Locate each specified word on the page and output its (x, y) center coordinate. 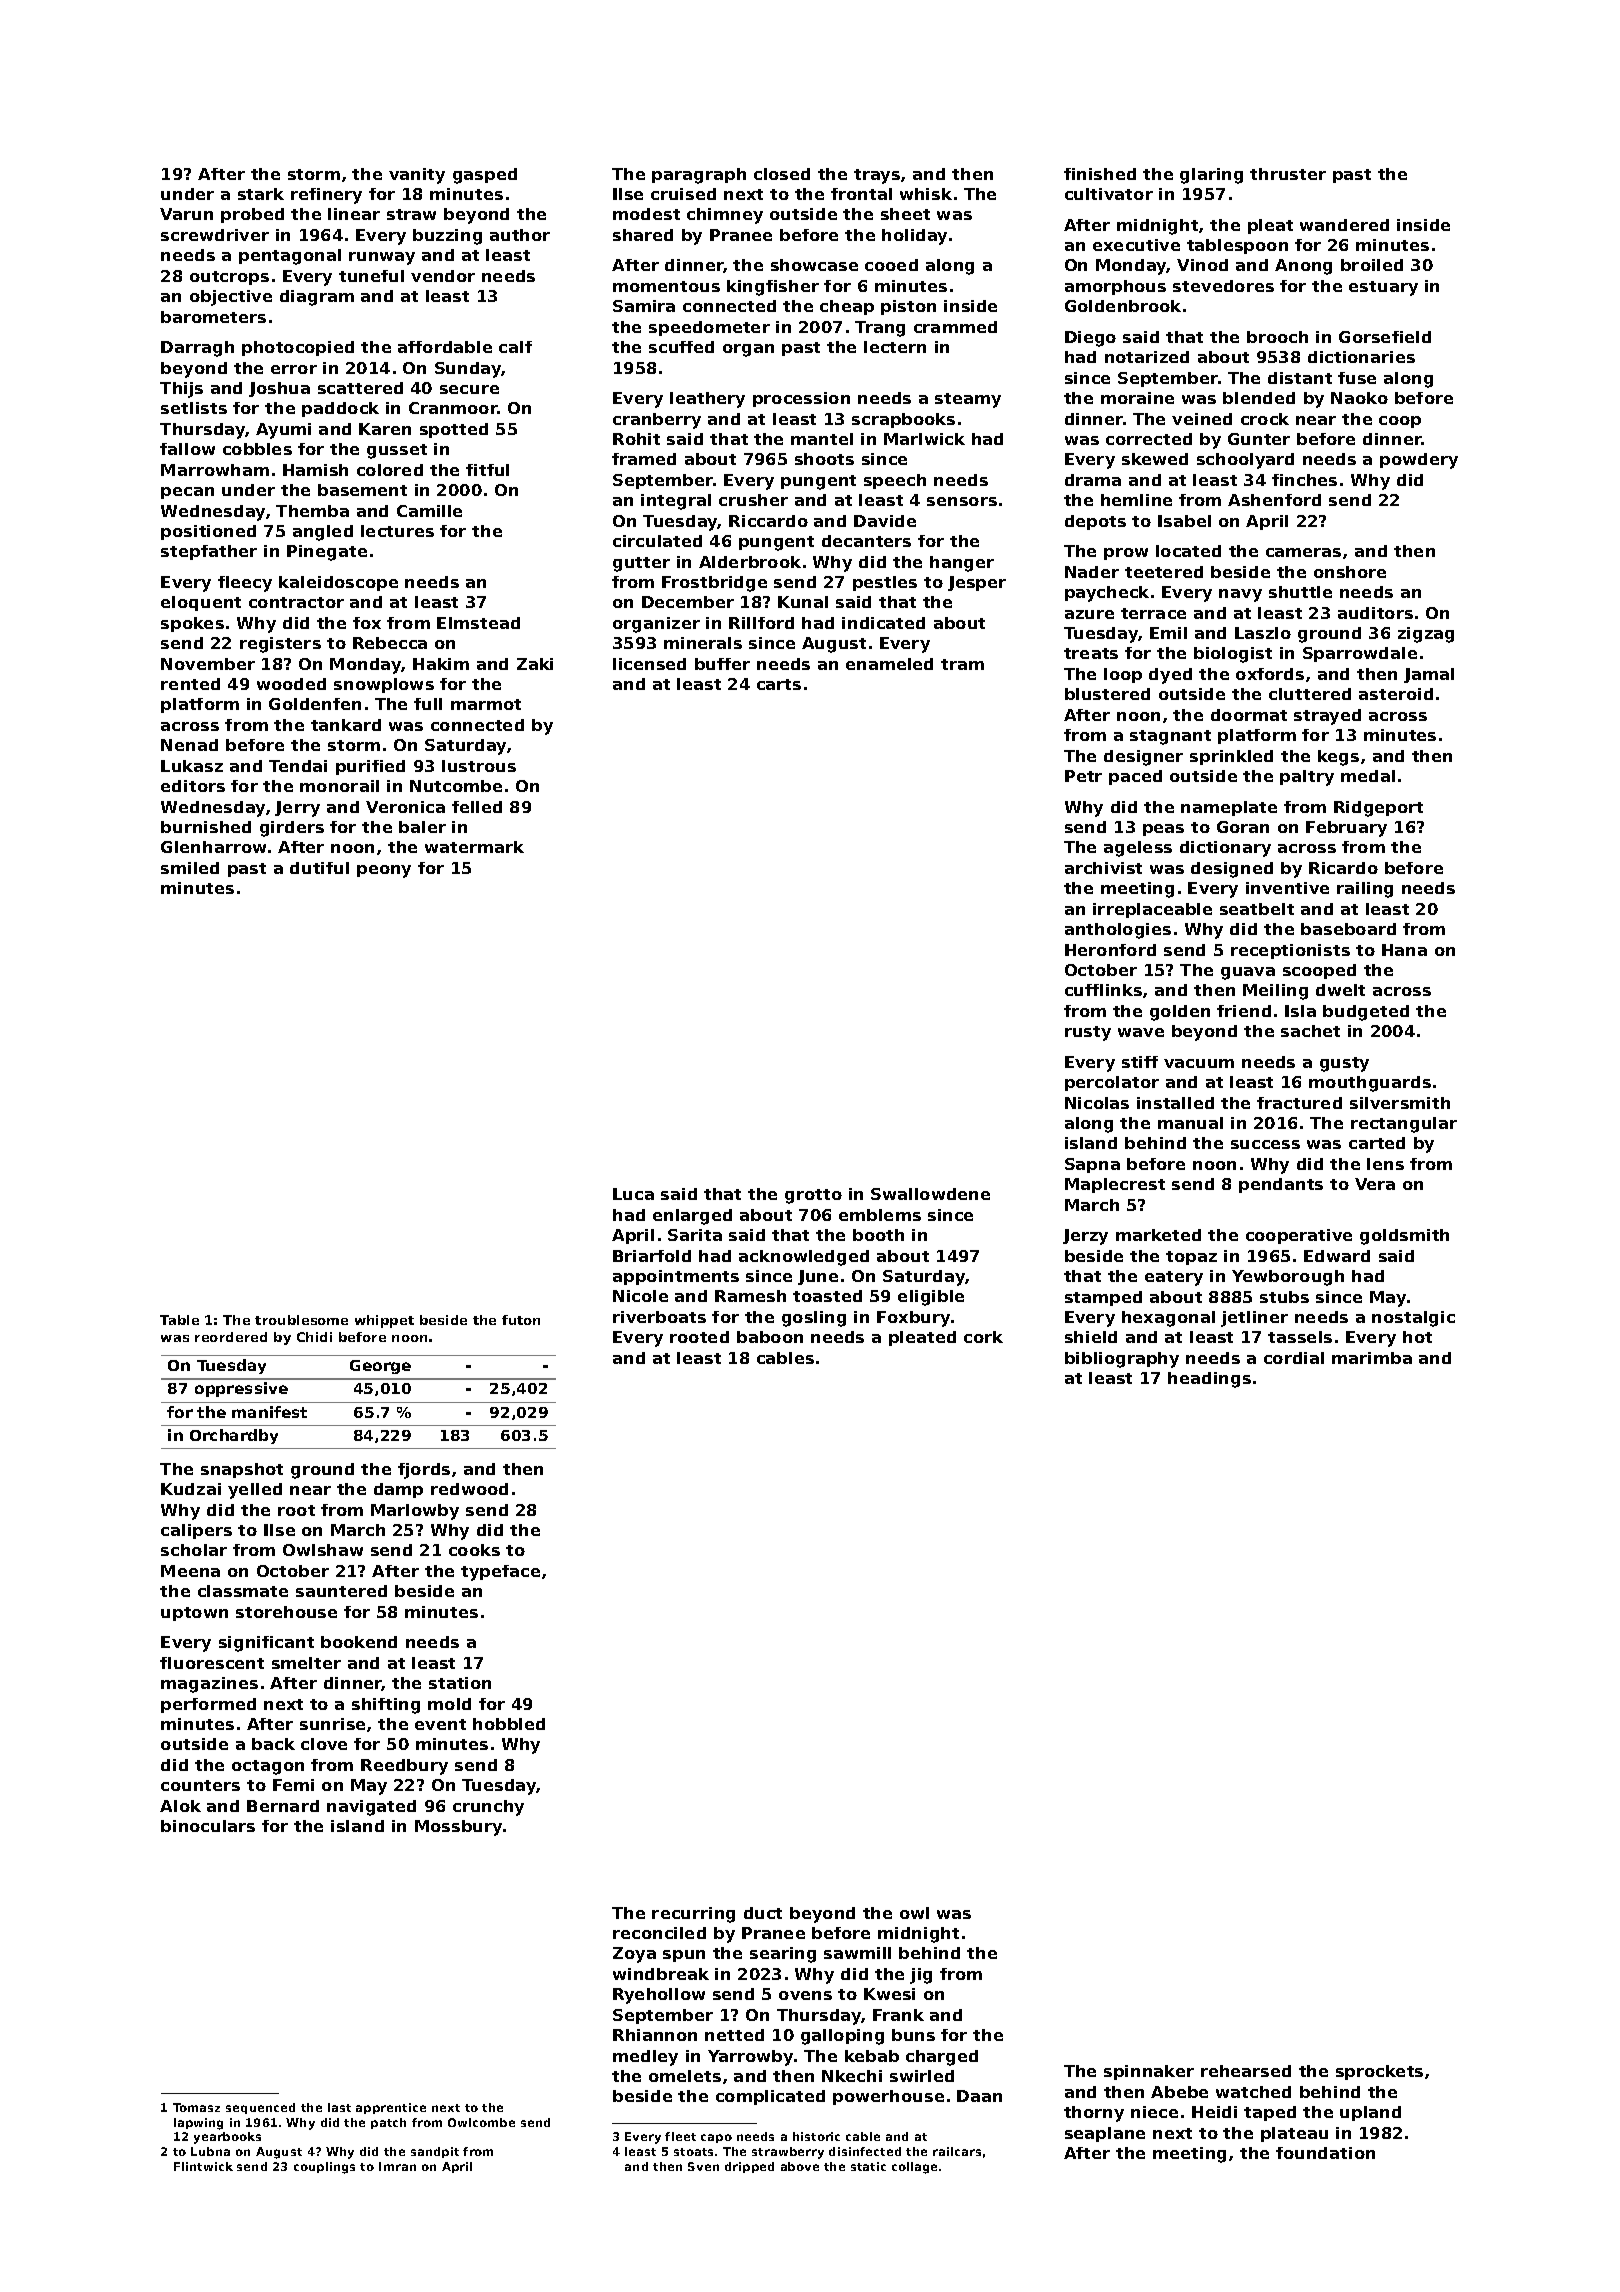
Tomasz (196, 2107)
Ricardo (1343, 868)
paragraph (699, 176)
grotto (813, 1196)
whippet (384, 1321)
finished (1100, 174)
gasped (485, 176)
